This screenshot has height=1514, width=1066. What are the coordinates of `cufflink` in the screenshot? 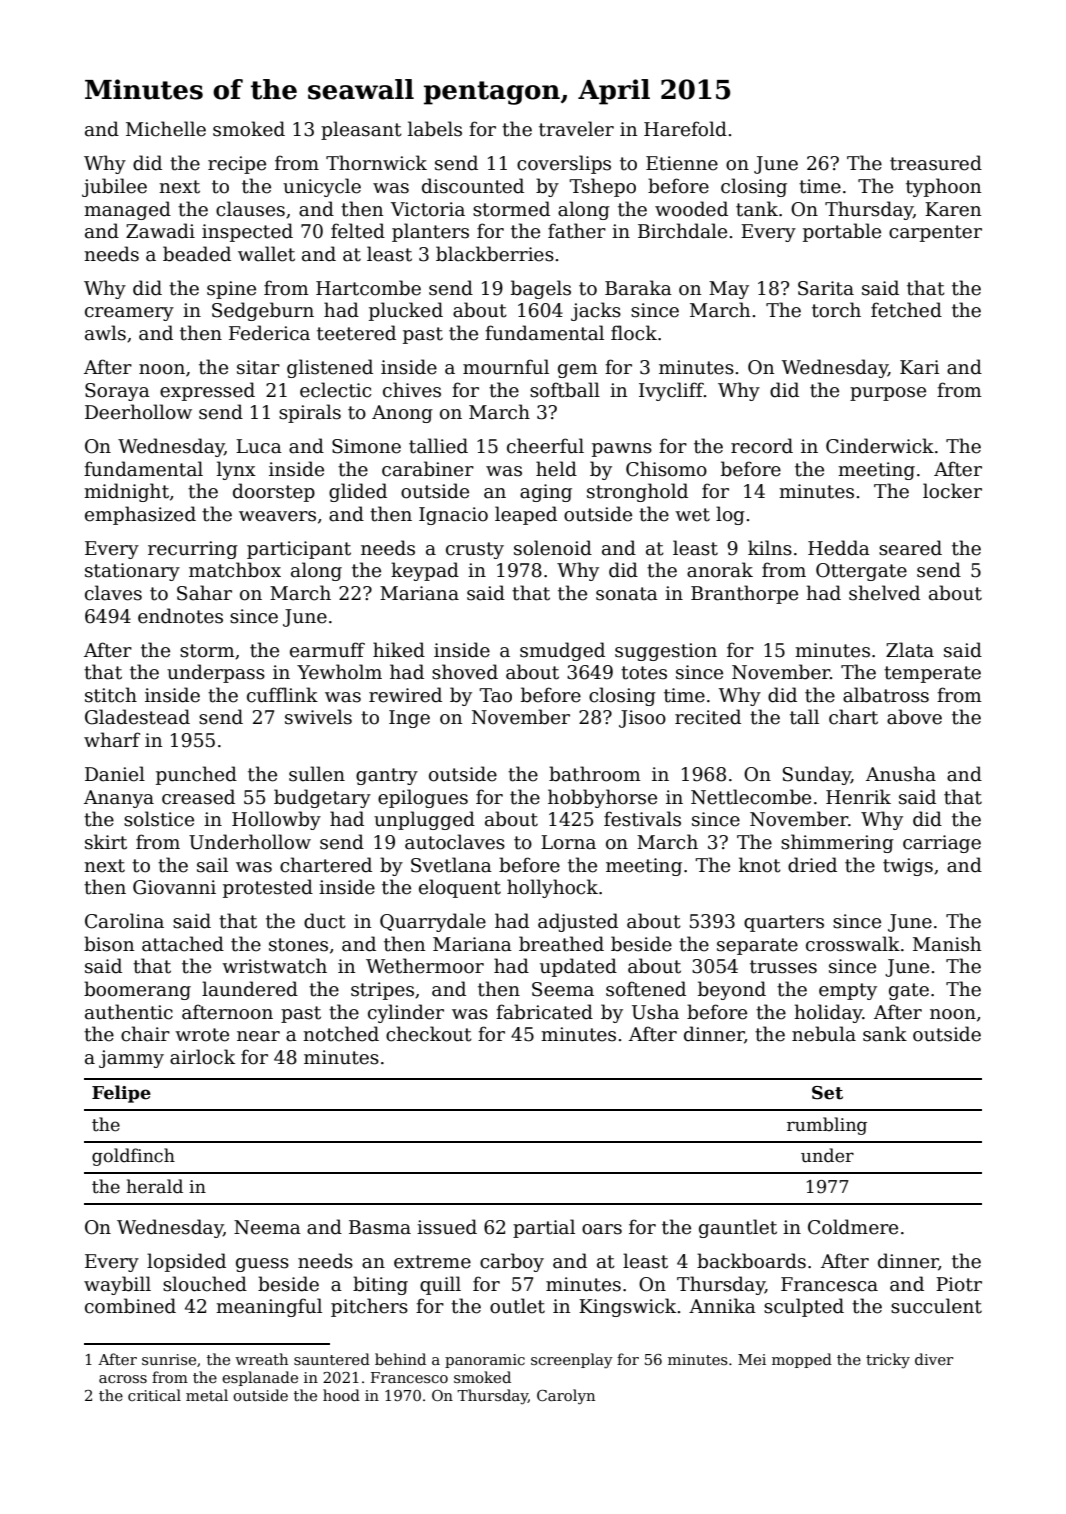 It's located at (282, 695).
